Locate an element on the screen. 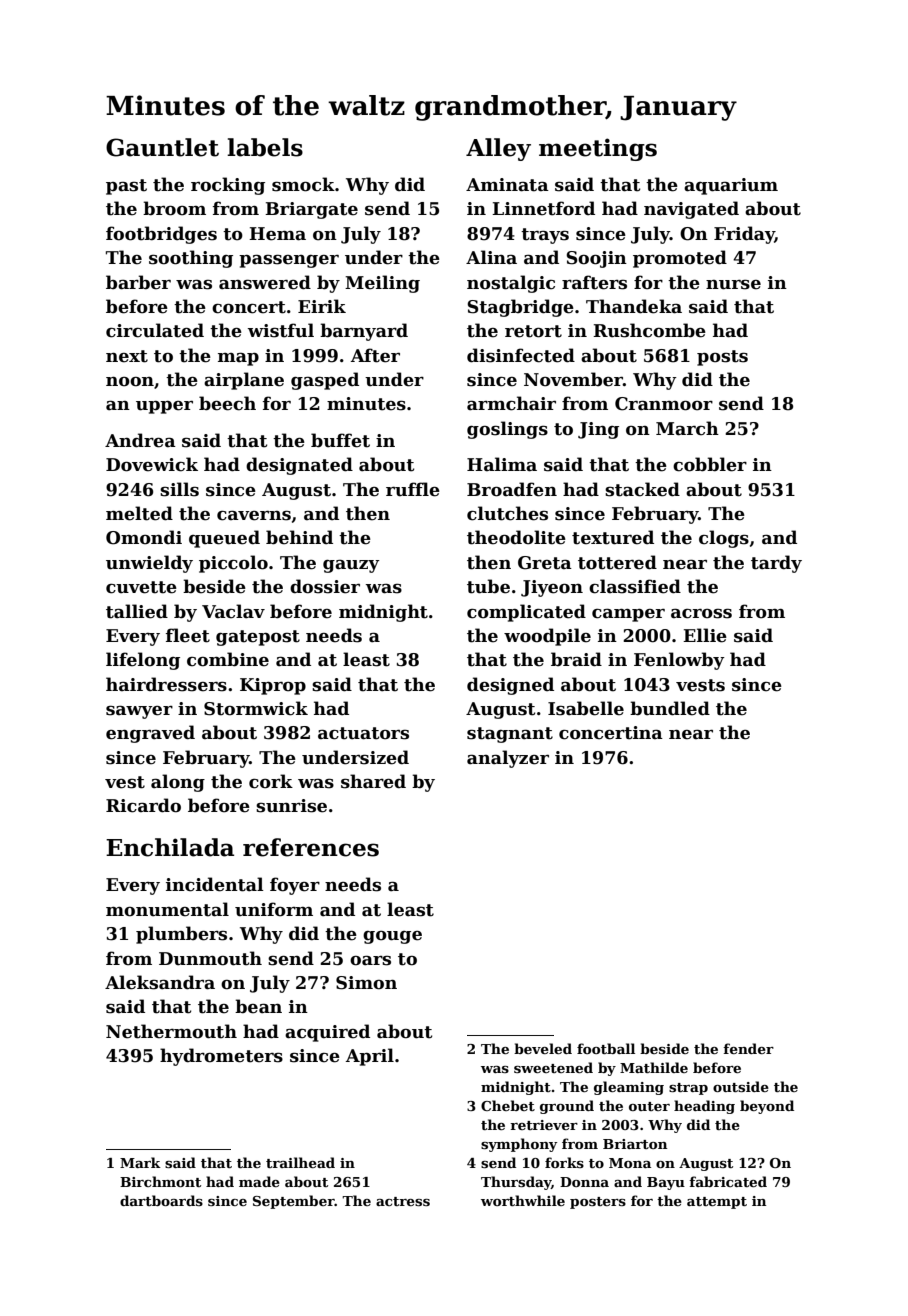 The image size is (908, 1316). meetings is located at coordinates (598, 149).
